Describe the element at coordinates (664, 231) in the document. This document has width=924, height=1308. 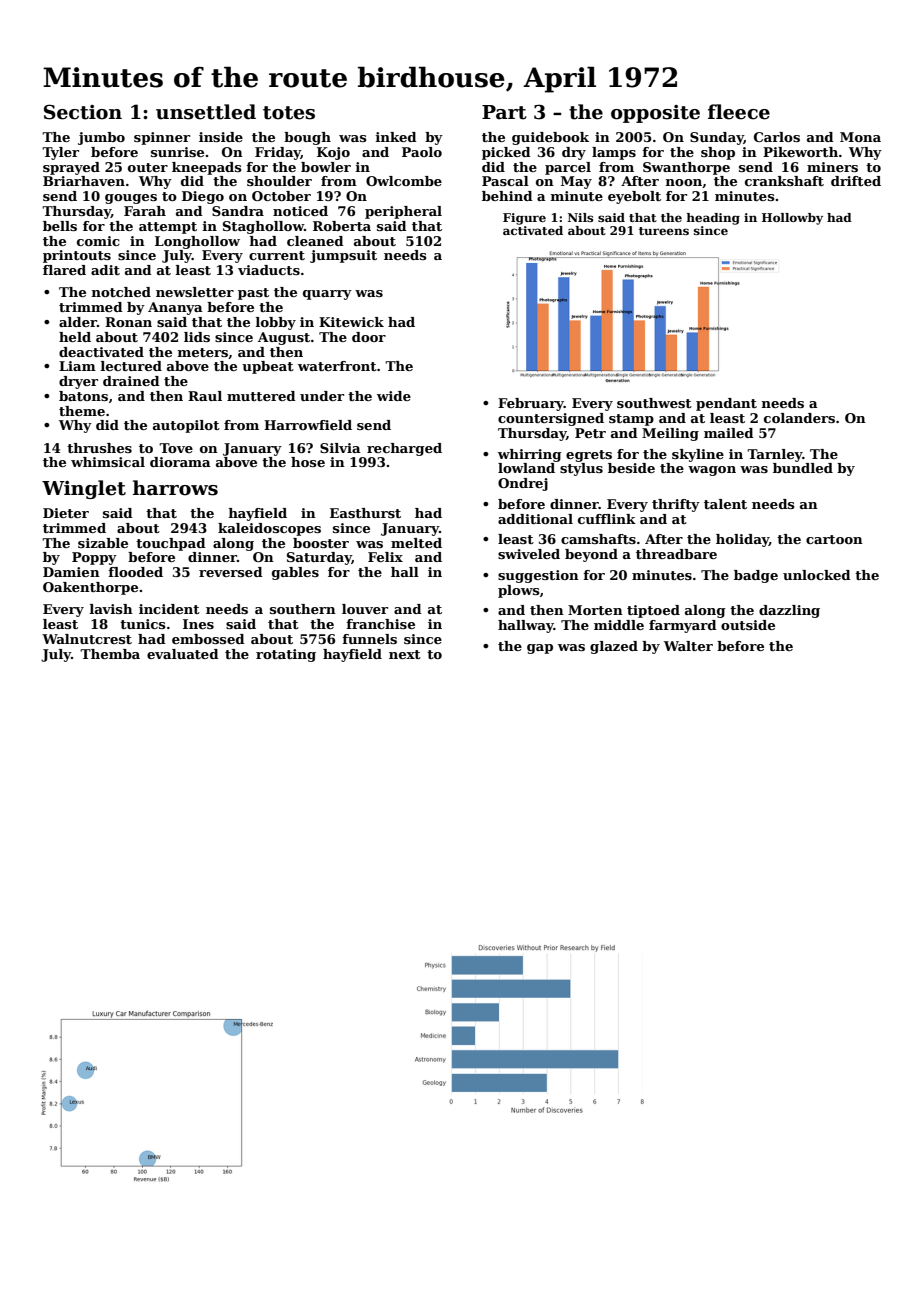
I see `tureens` at that location.
